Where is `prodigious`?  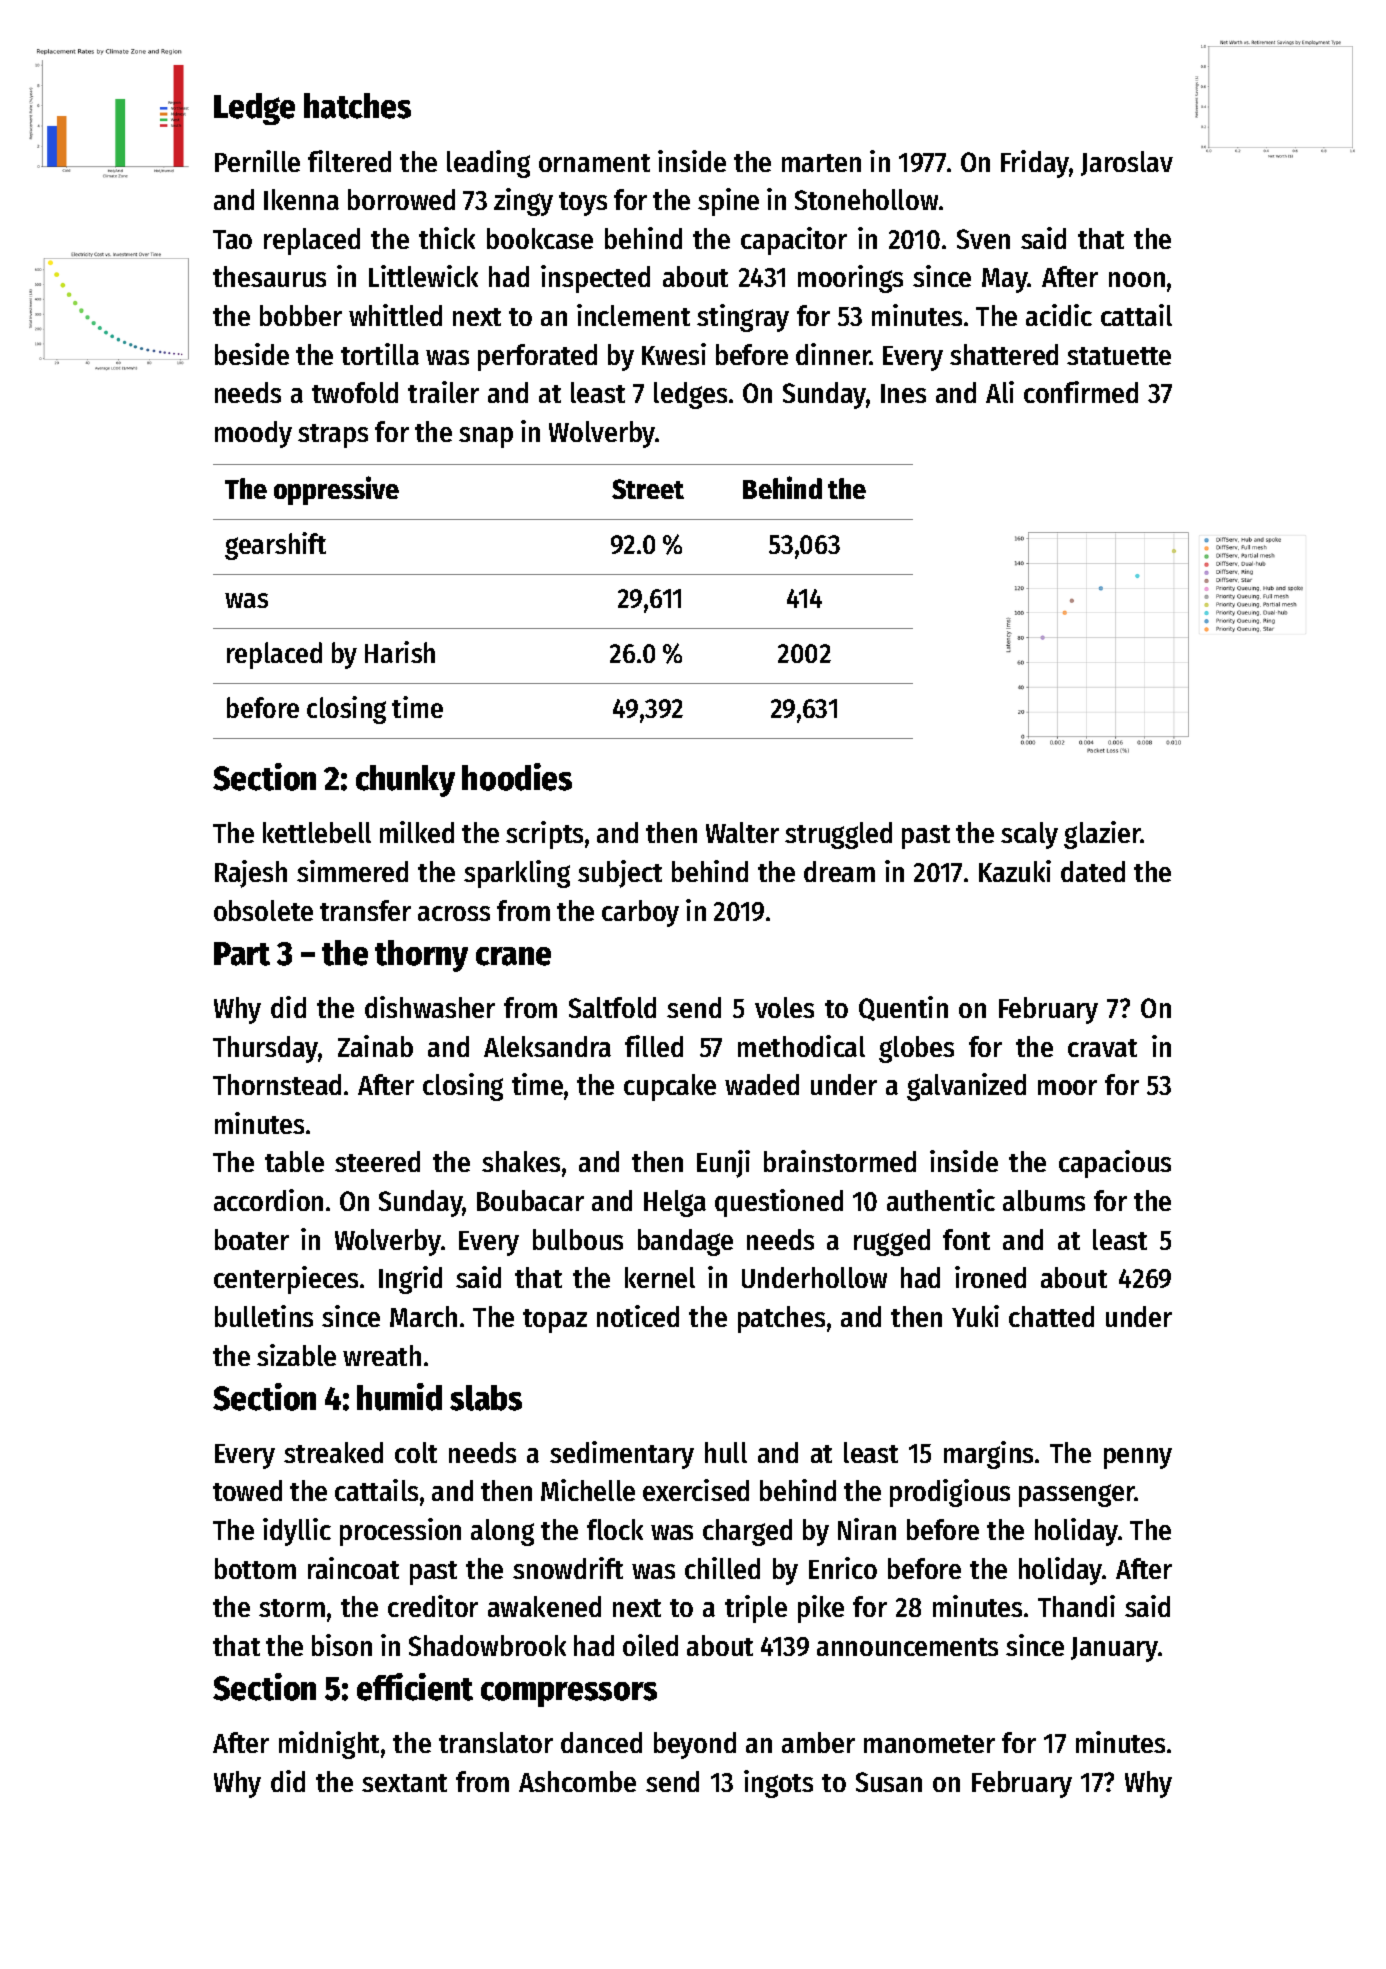
prodigious is located at coordinates (950, 1493).
